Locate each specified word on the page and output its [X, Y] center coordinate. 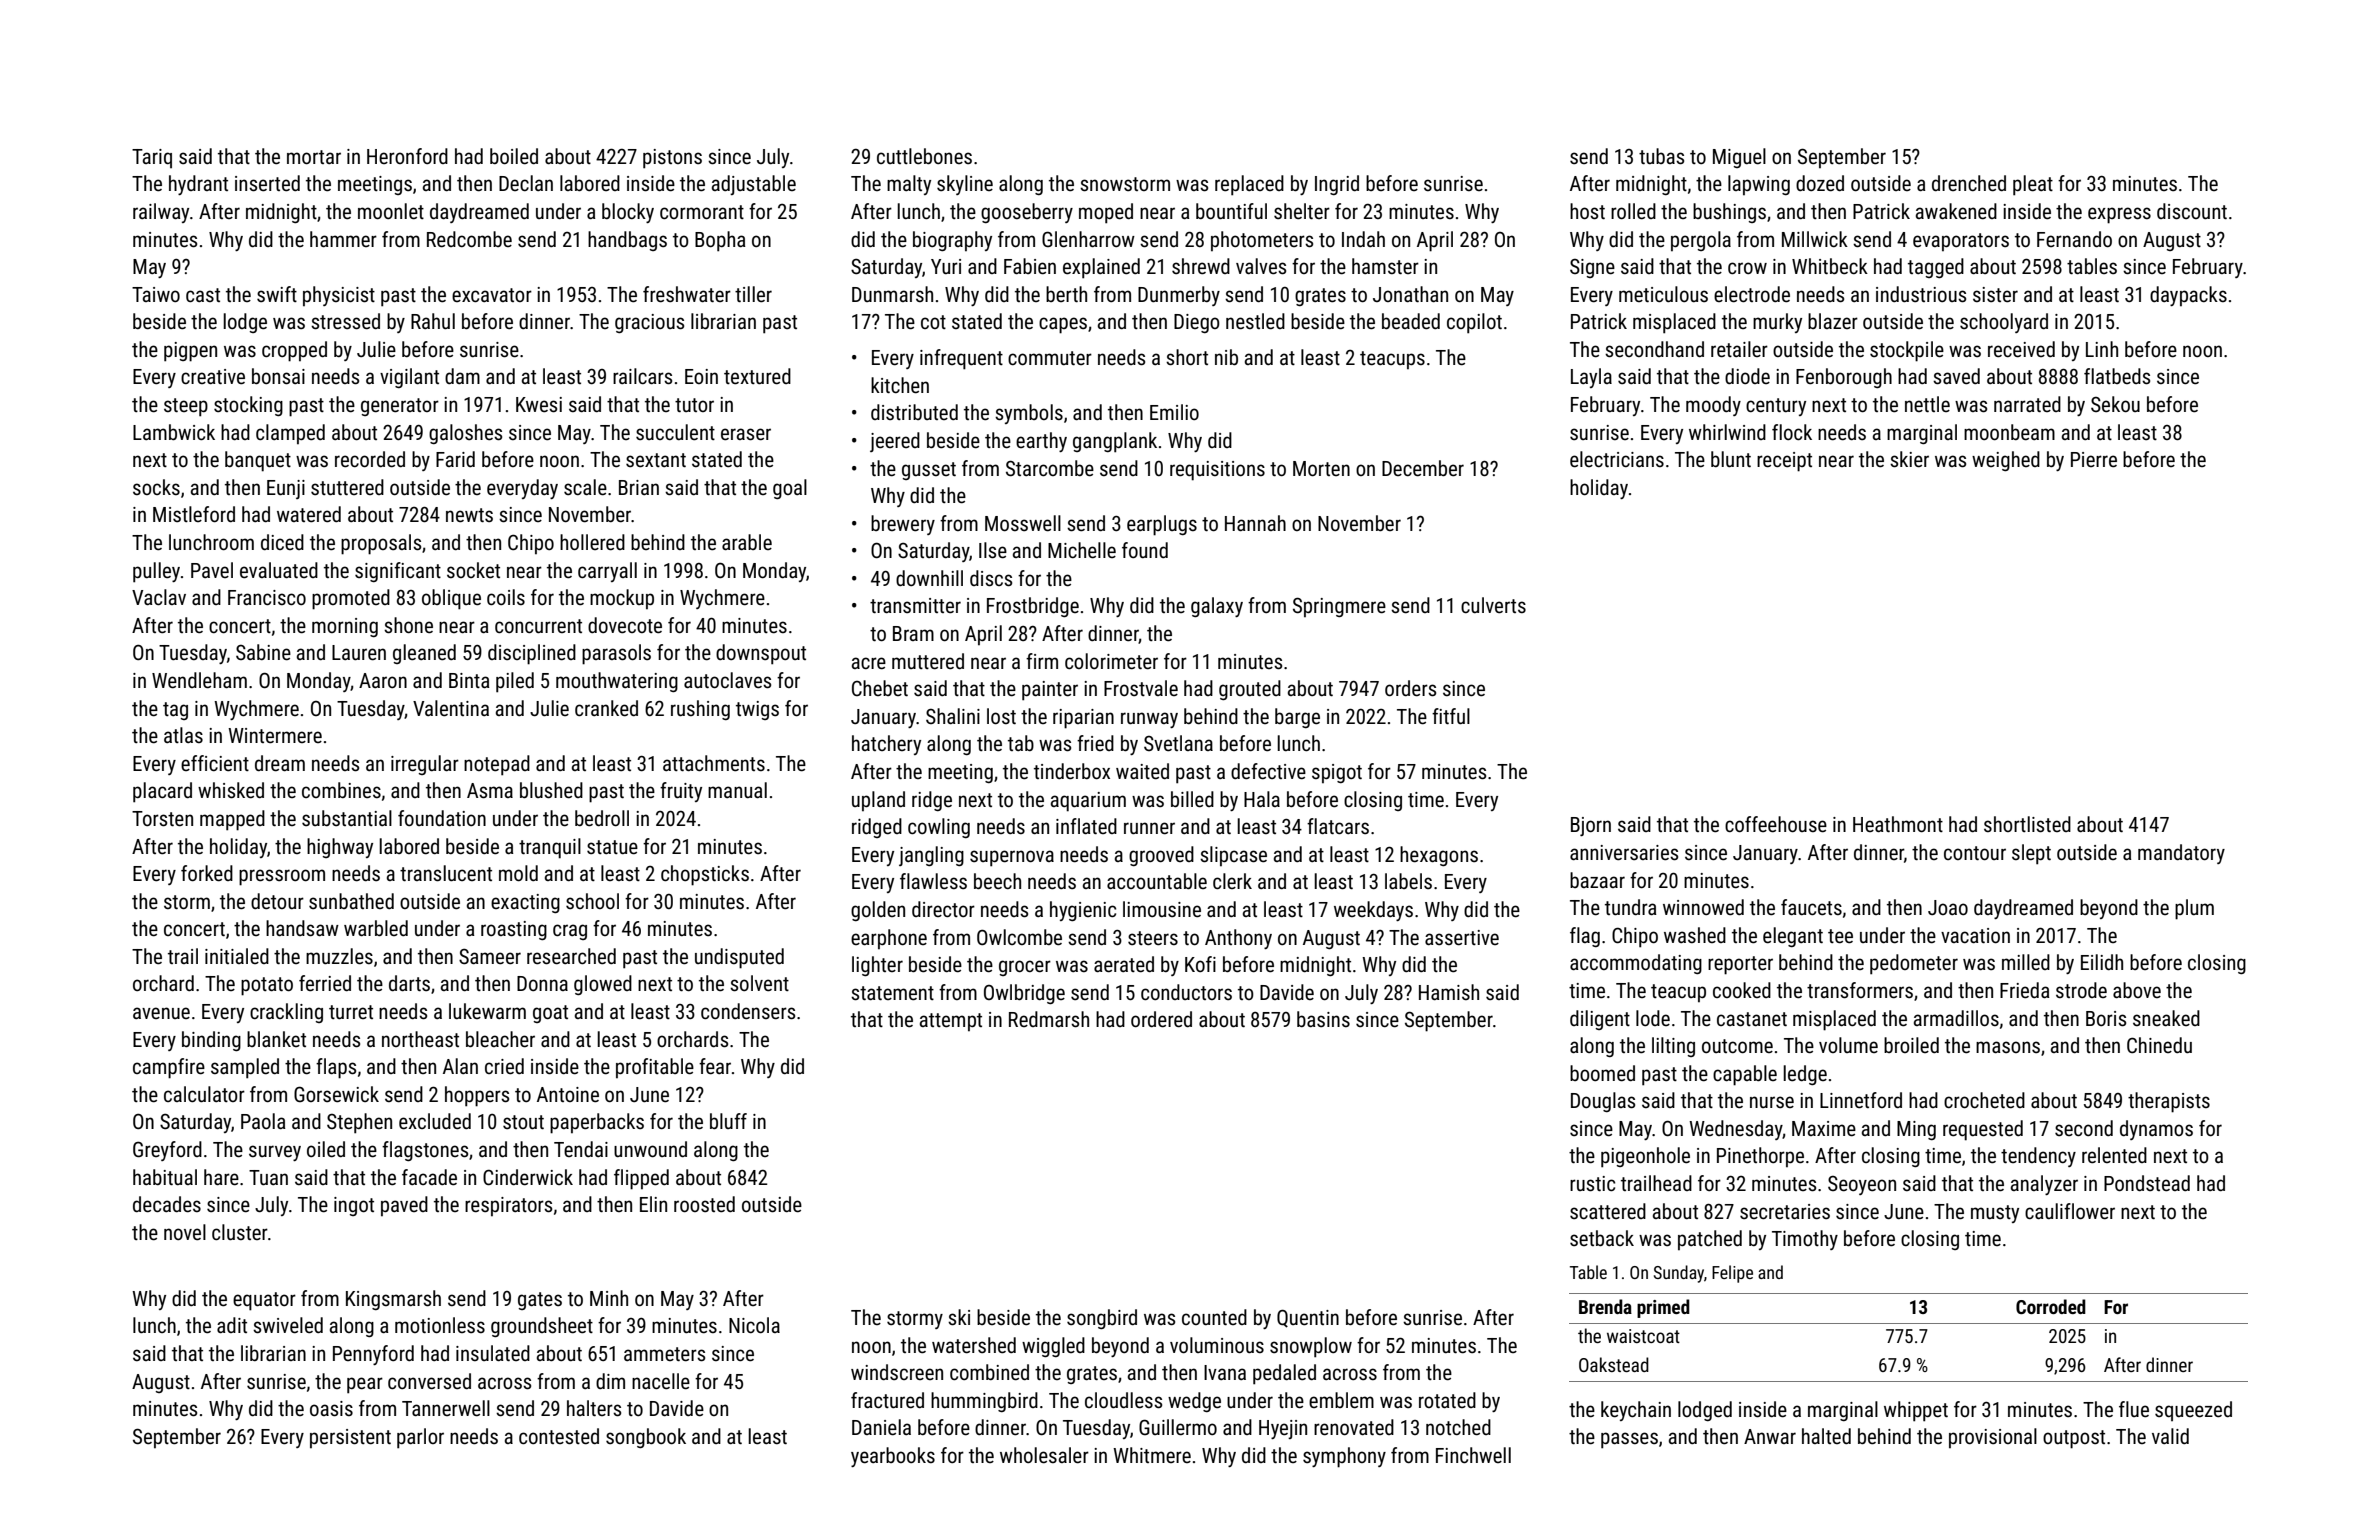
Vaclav [159, 597]
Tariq [152, 158]
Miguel [1739, 158]
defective [1268, 771]
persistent [350, 1438]
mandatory [2181, 854]
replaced [1249, 185]
